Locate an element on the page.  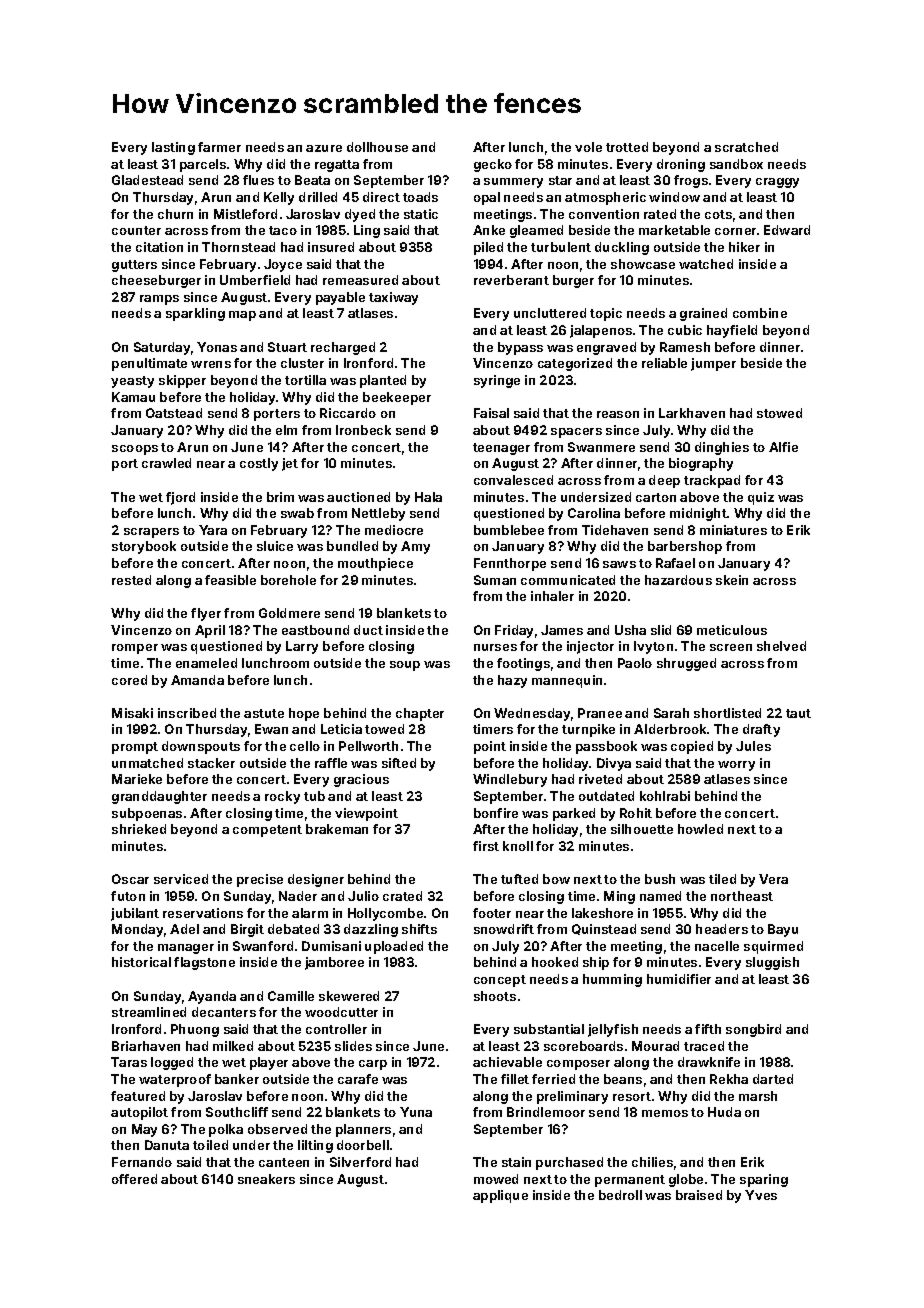
craggy is located at coordinates (777, 183).
